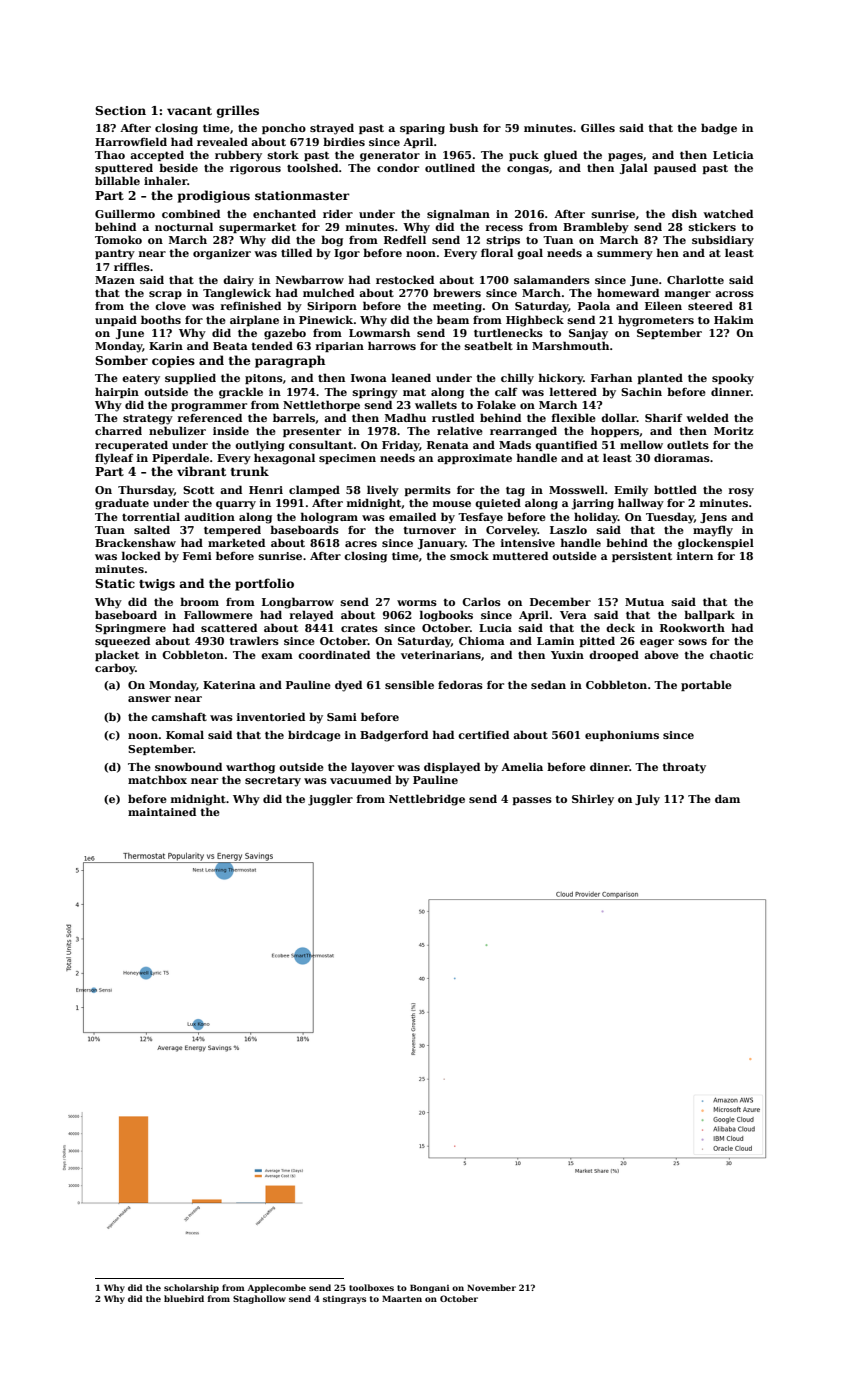  What do you see at coordinates (644, 602) in the screenshot?
I see `Mutua` at bounding box center [644, 602].
